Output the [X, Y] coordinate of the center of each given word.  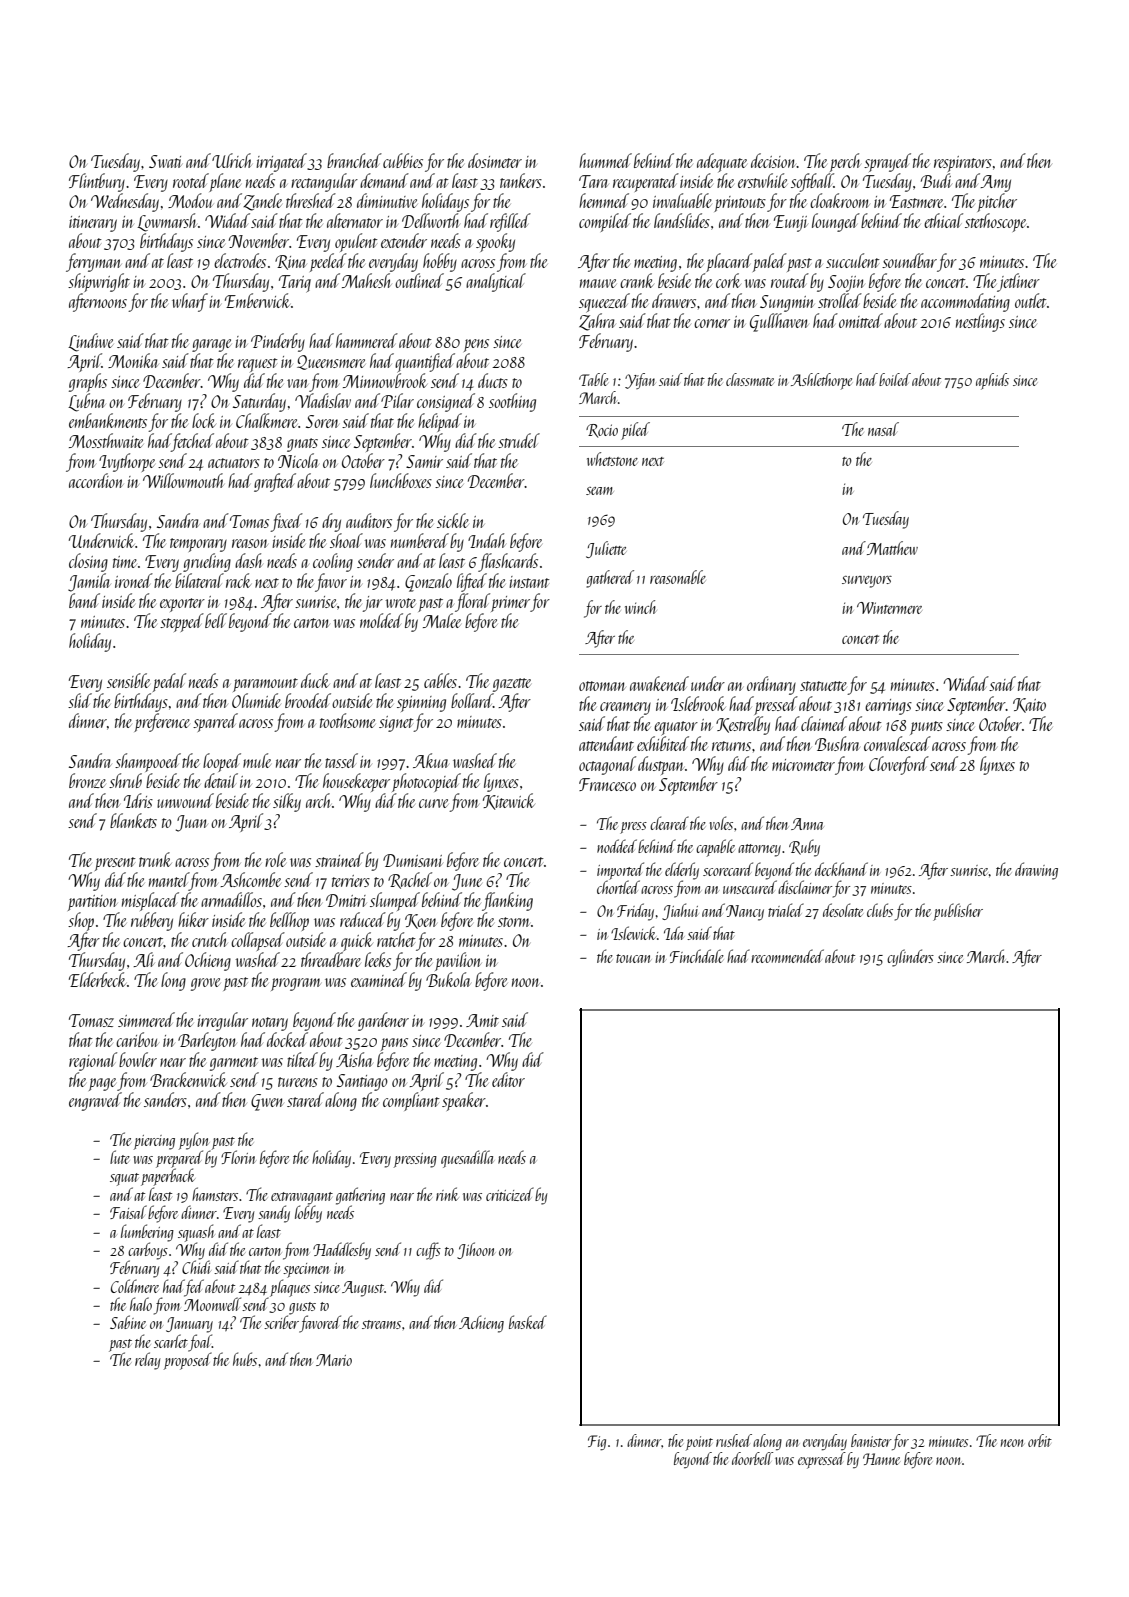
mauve [598, 283]
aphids [992, 381]
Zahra [597, 322]
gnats [302, 445]
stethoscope [995, 222]
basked [528, 1322]
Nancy [745, 913]
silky [287, 802]
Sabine [128, 1322]
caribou [137, 1039]
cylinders [910, 958]
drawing [1036, 871]
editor [508, 1079]
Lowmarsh [166, 222]
